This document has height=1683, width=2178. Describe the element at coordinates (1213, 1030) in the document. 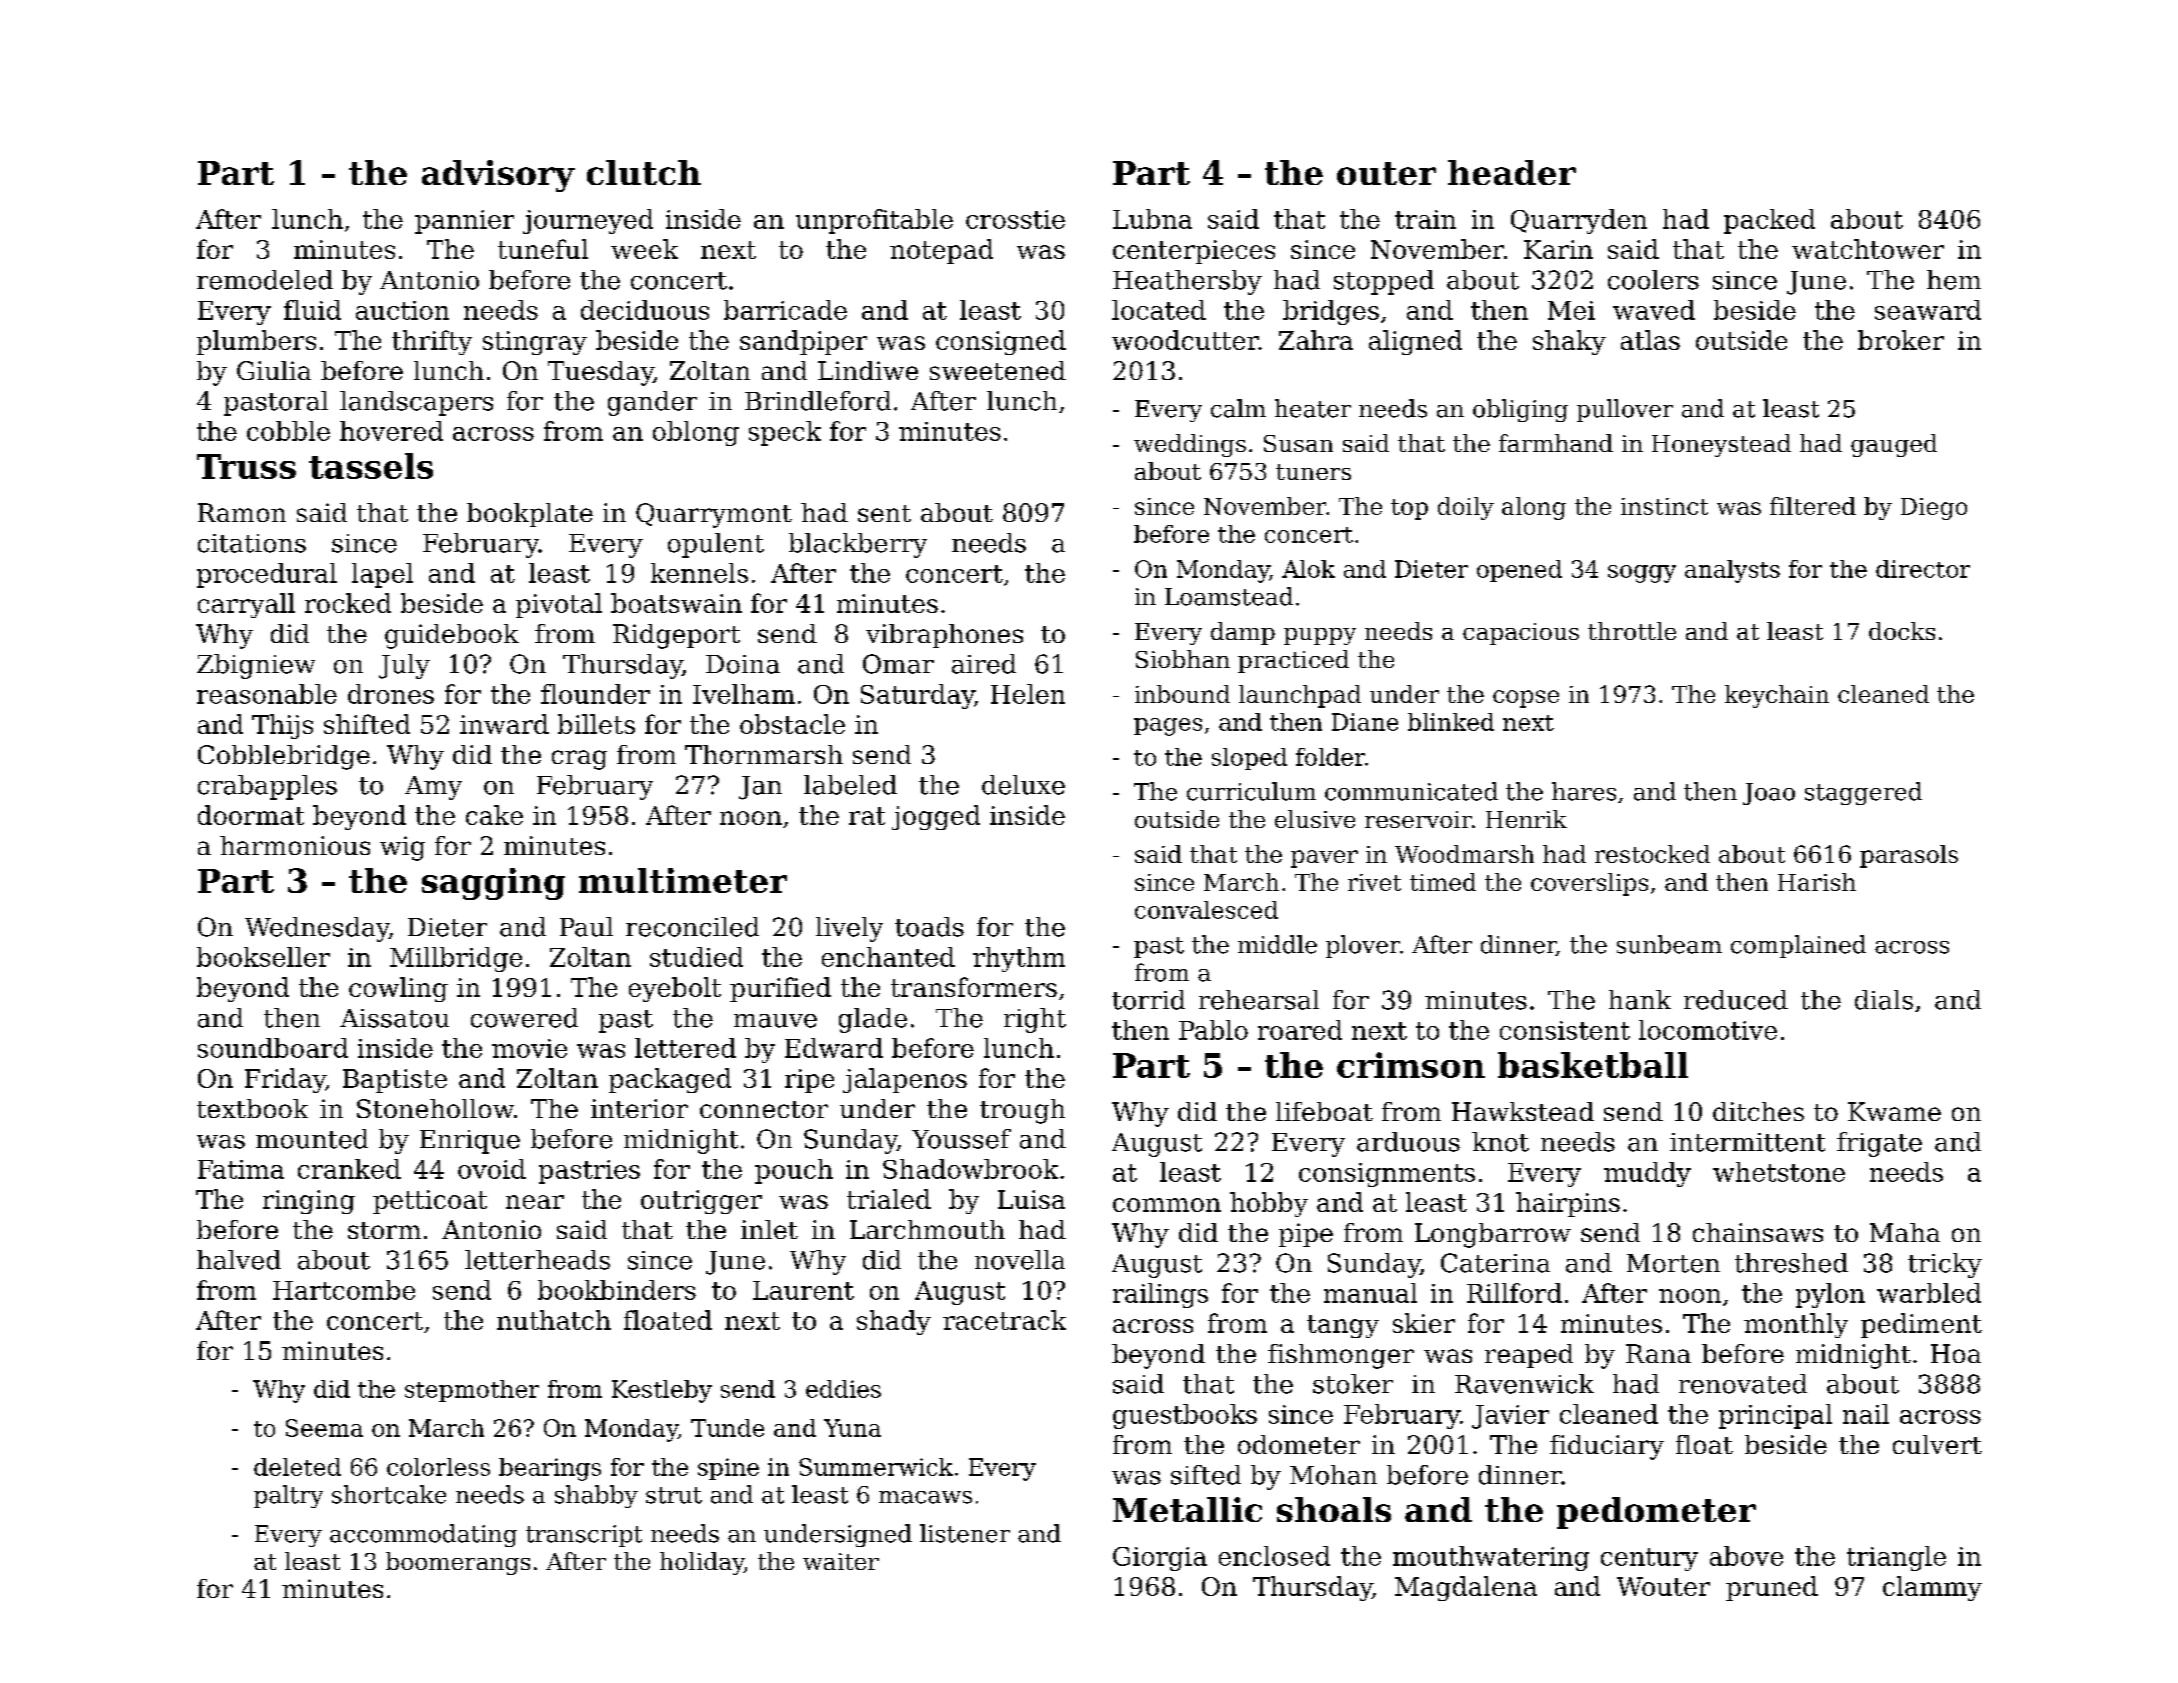

I see `Pablo` at that location.
